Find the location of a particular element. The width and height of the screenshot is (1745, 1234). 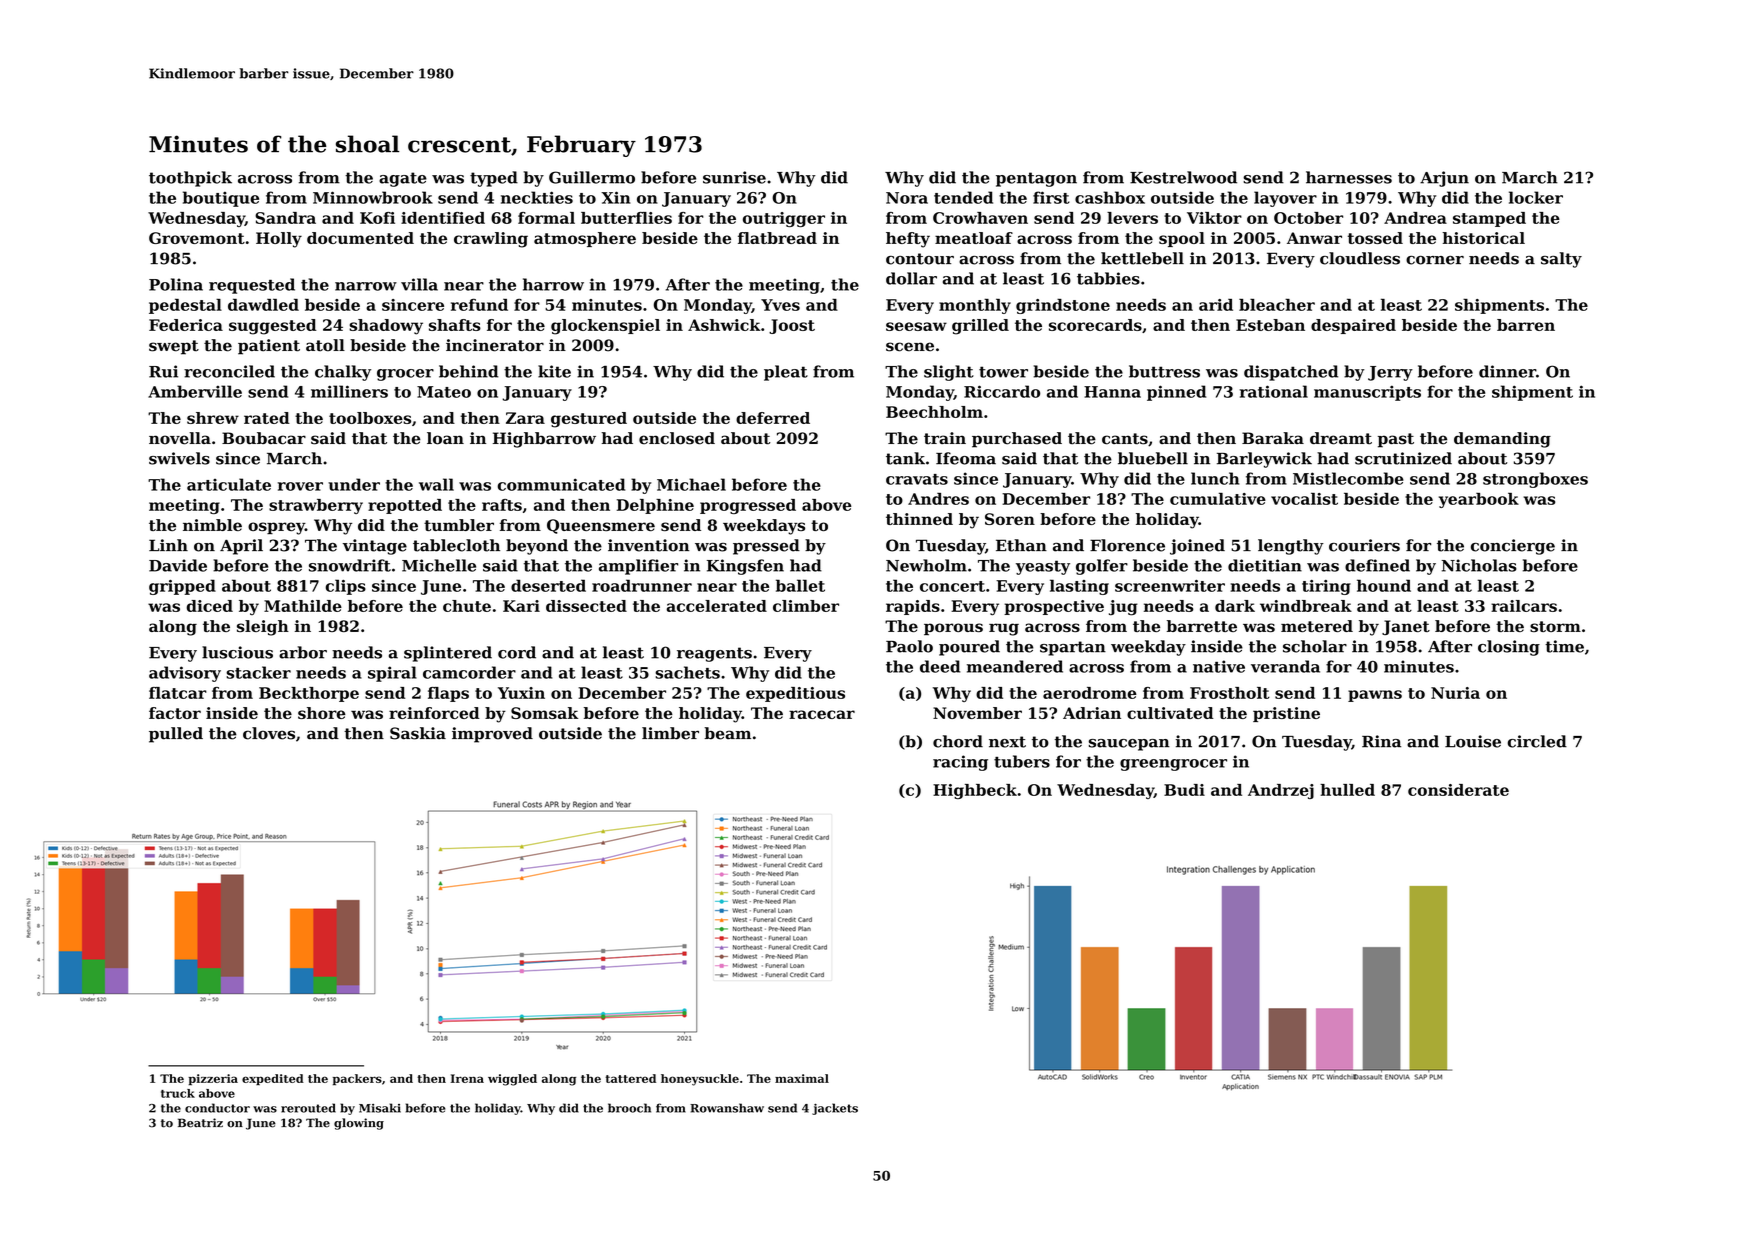

historical is located at coordinates (1483, 238).
